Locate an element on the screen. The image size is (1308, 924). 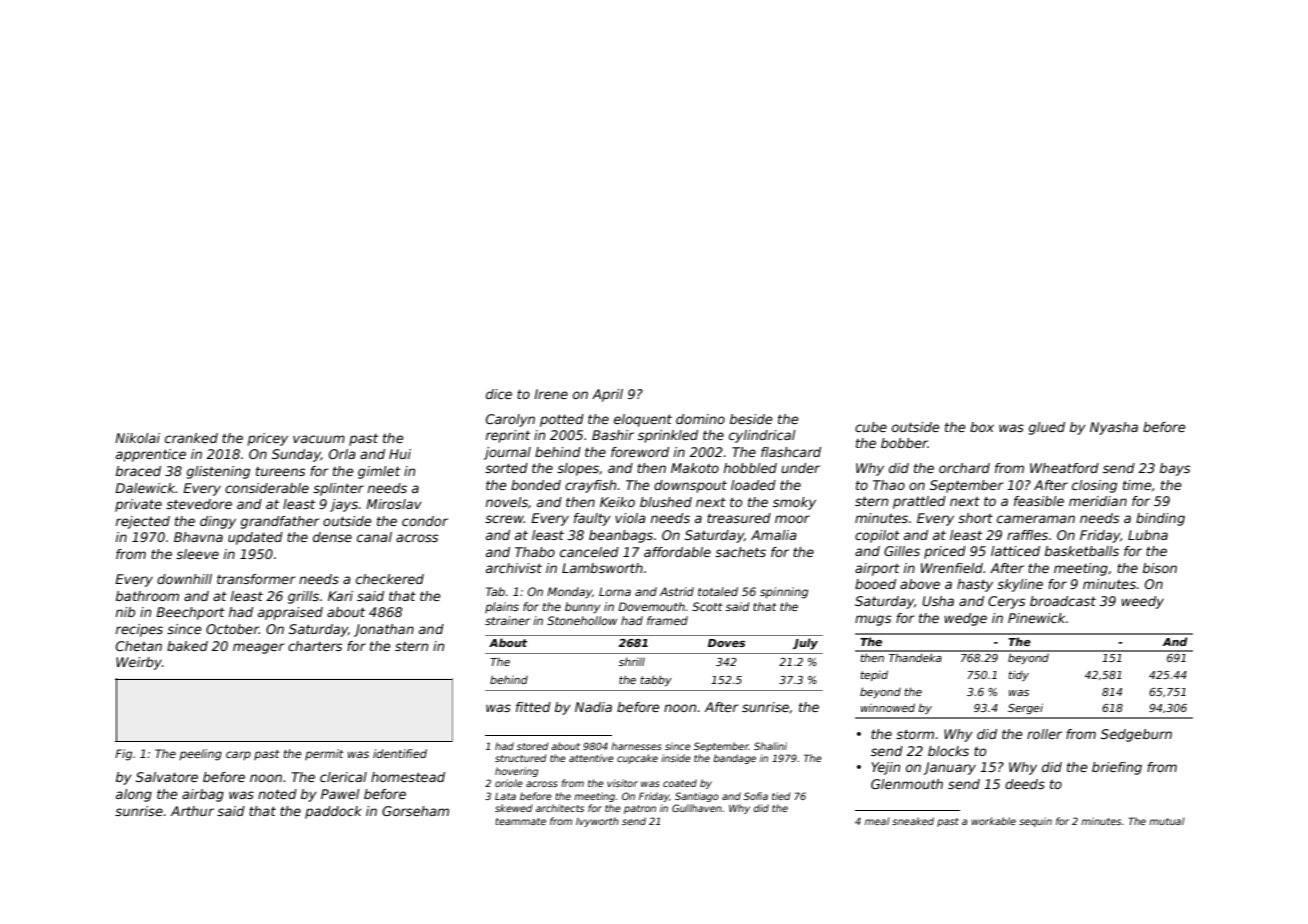
hovering is located at coordinates (516, 772).
